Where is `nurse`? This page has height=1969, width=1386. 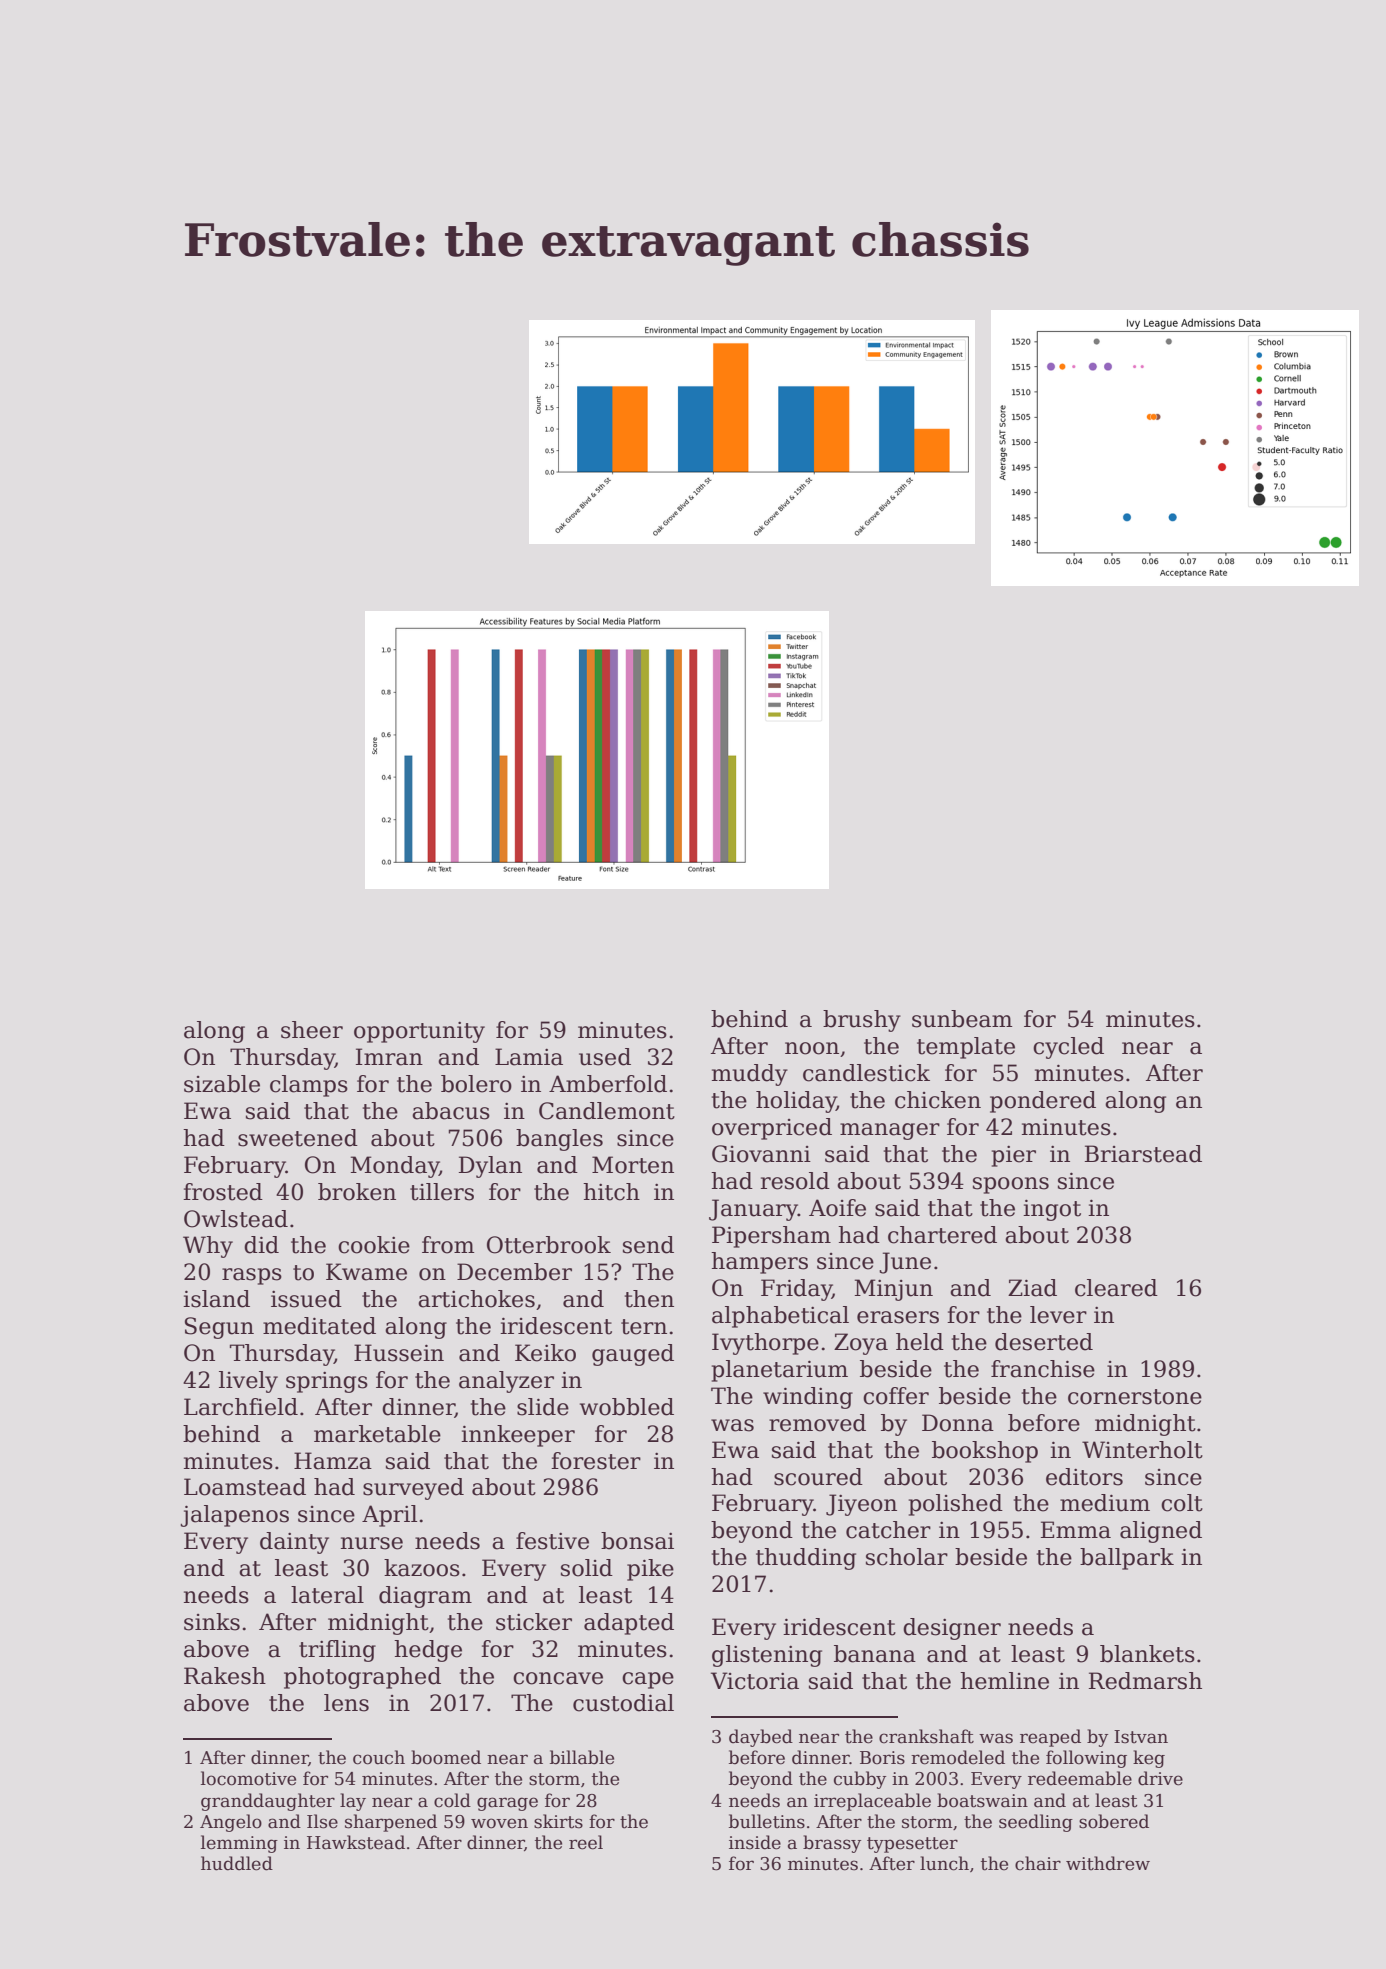
nurse is located at coordinates (372, 1543).
